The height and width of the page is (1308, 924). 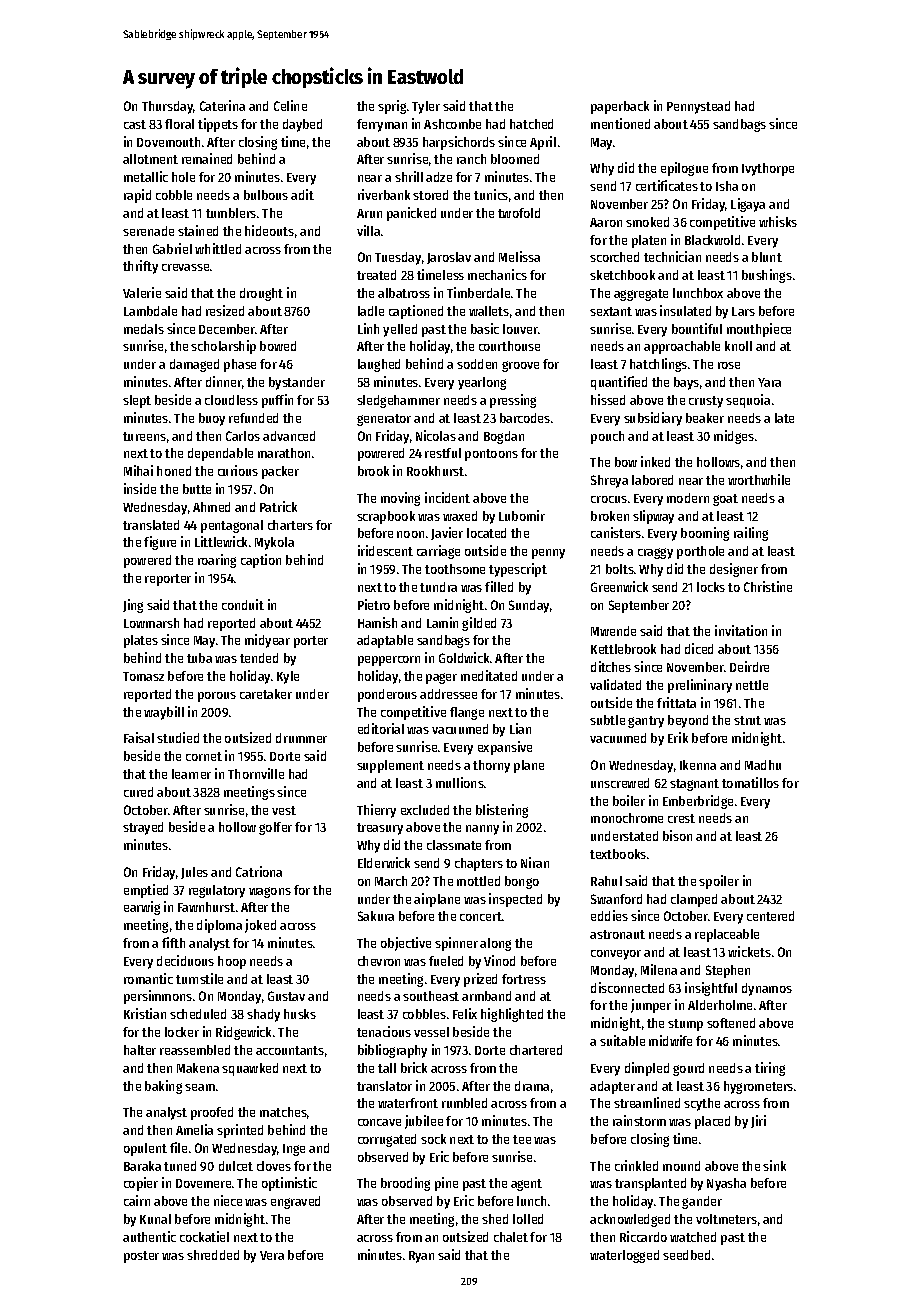 I want to click on Tyler, so click(x=426, y=107).
